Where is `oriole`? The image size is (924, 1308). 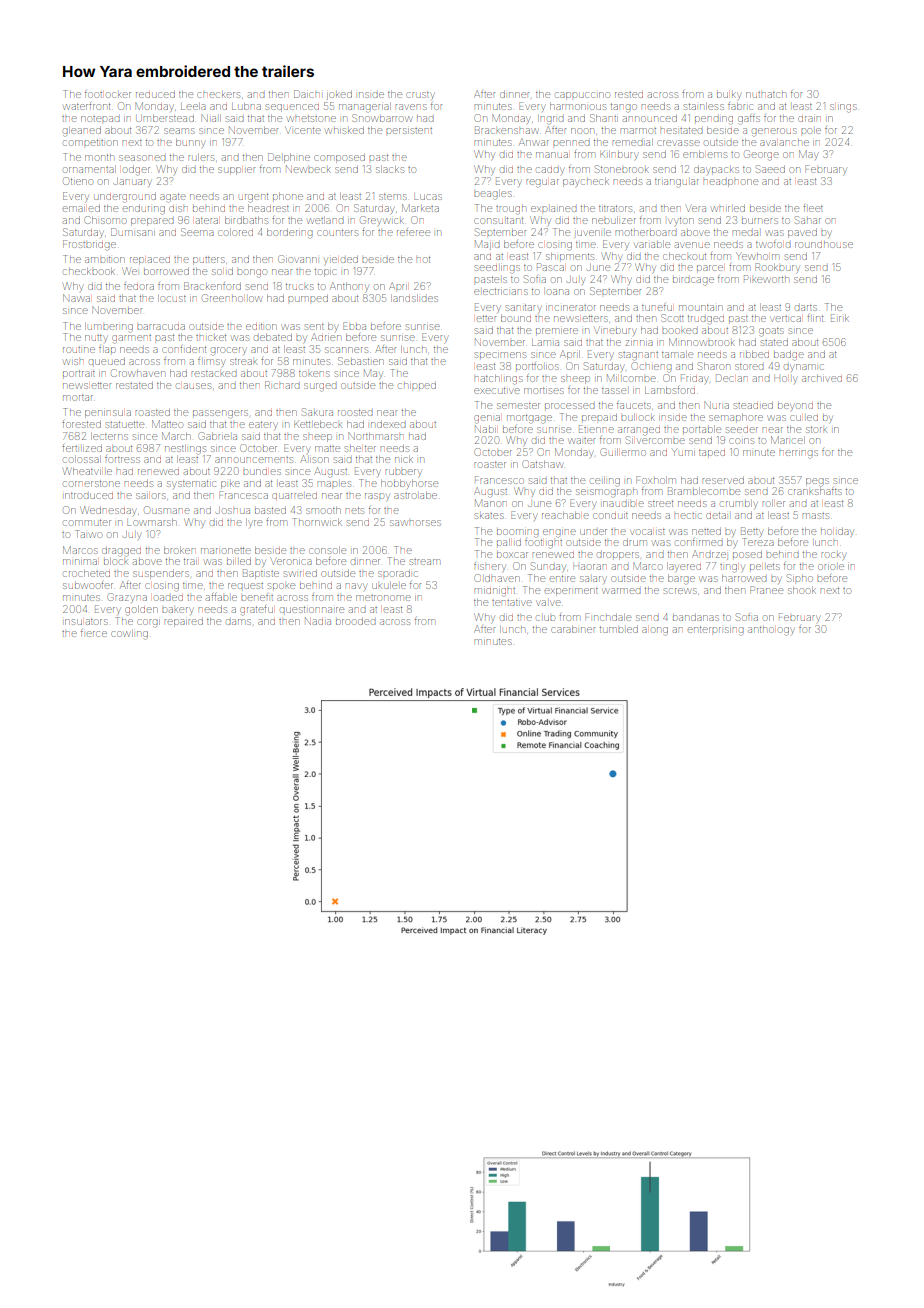 oriole is located at coordinates (831, 567).
